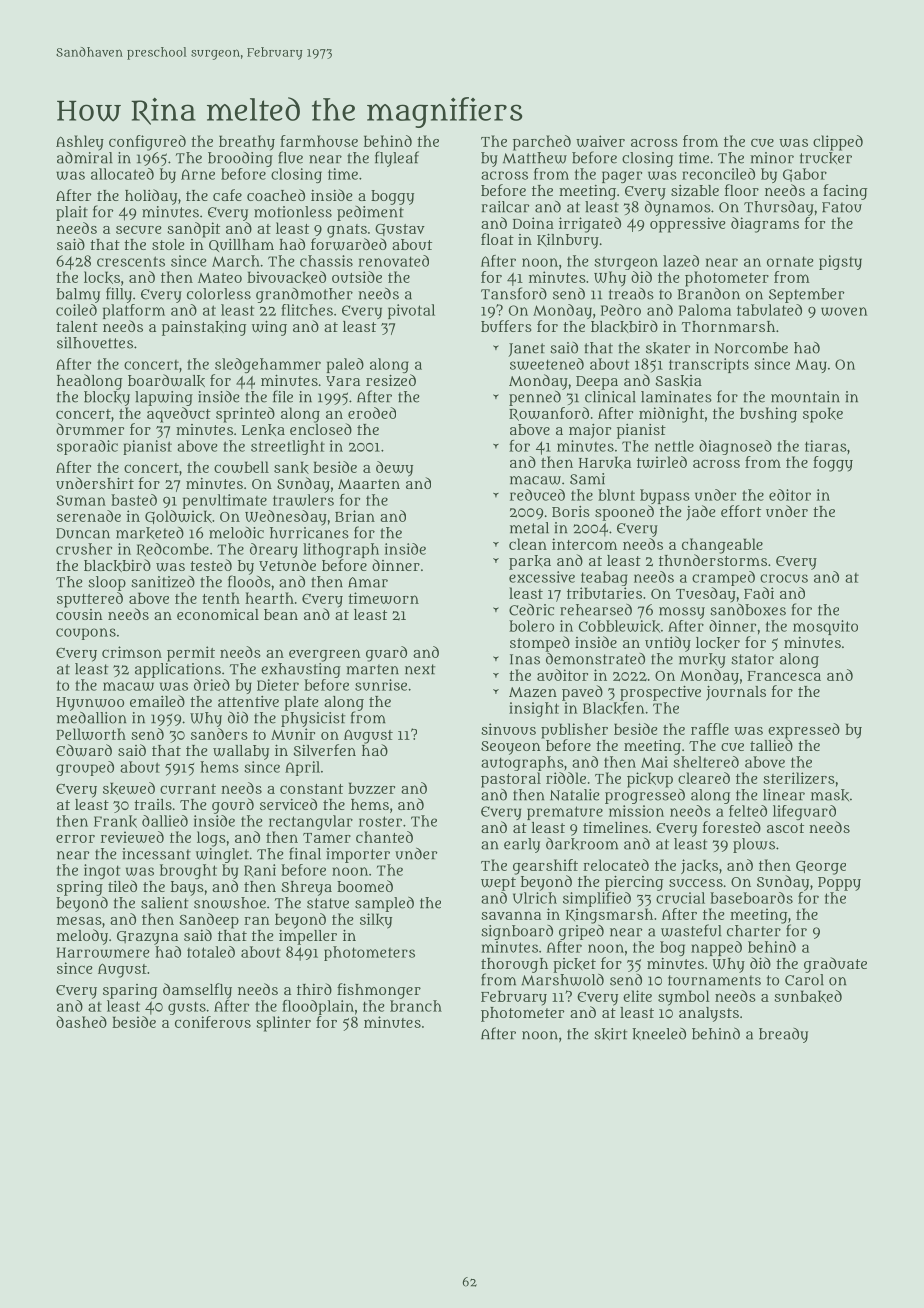  Describe the element at coordinates (90, 704) in the image. I see `Hyunwoo` at that location.
